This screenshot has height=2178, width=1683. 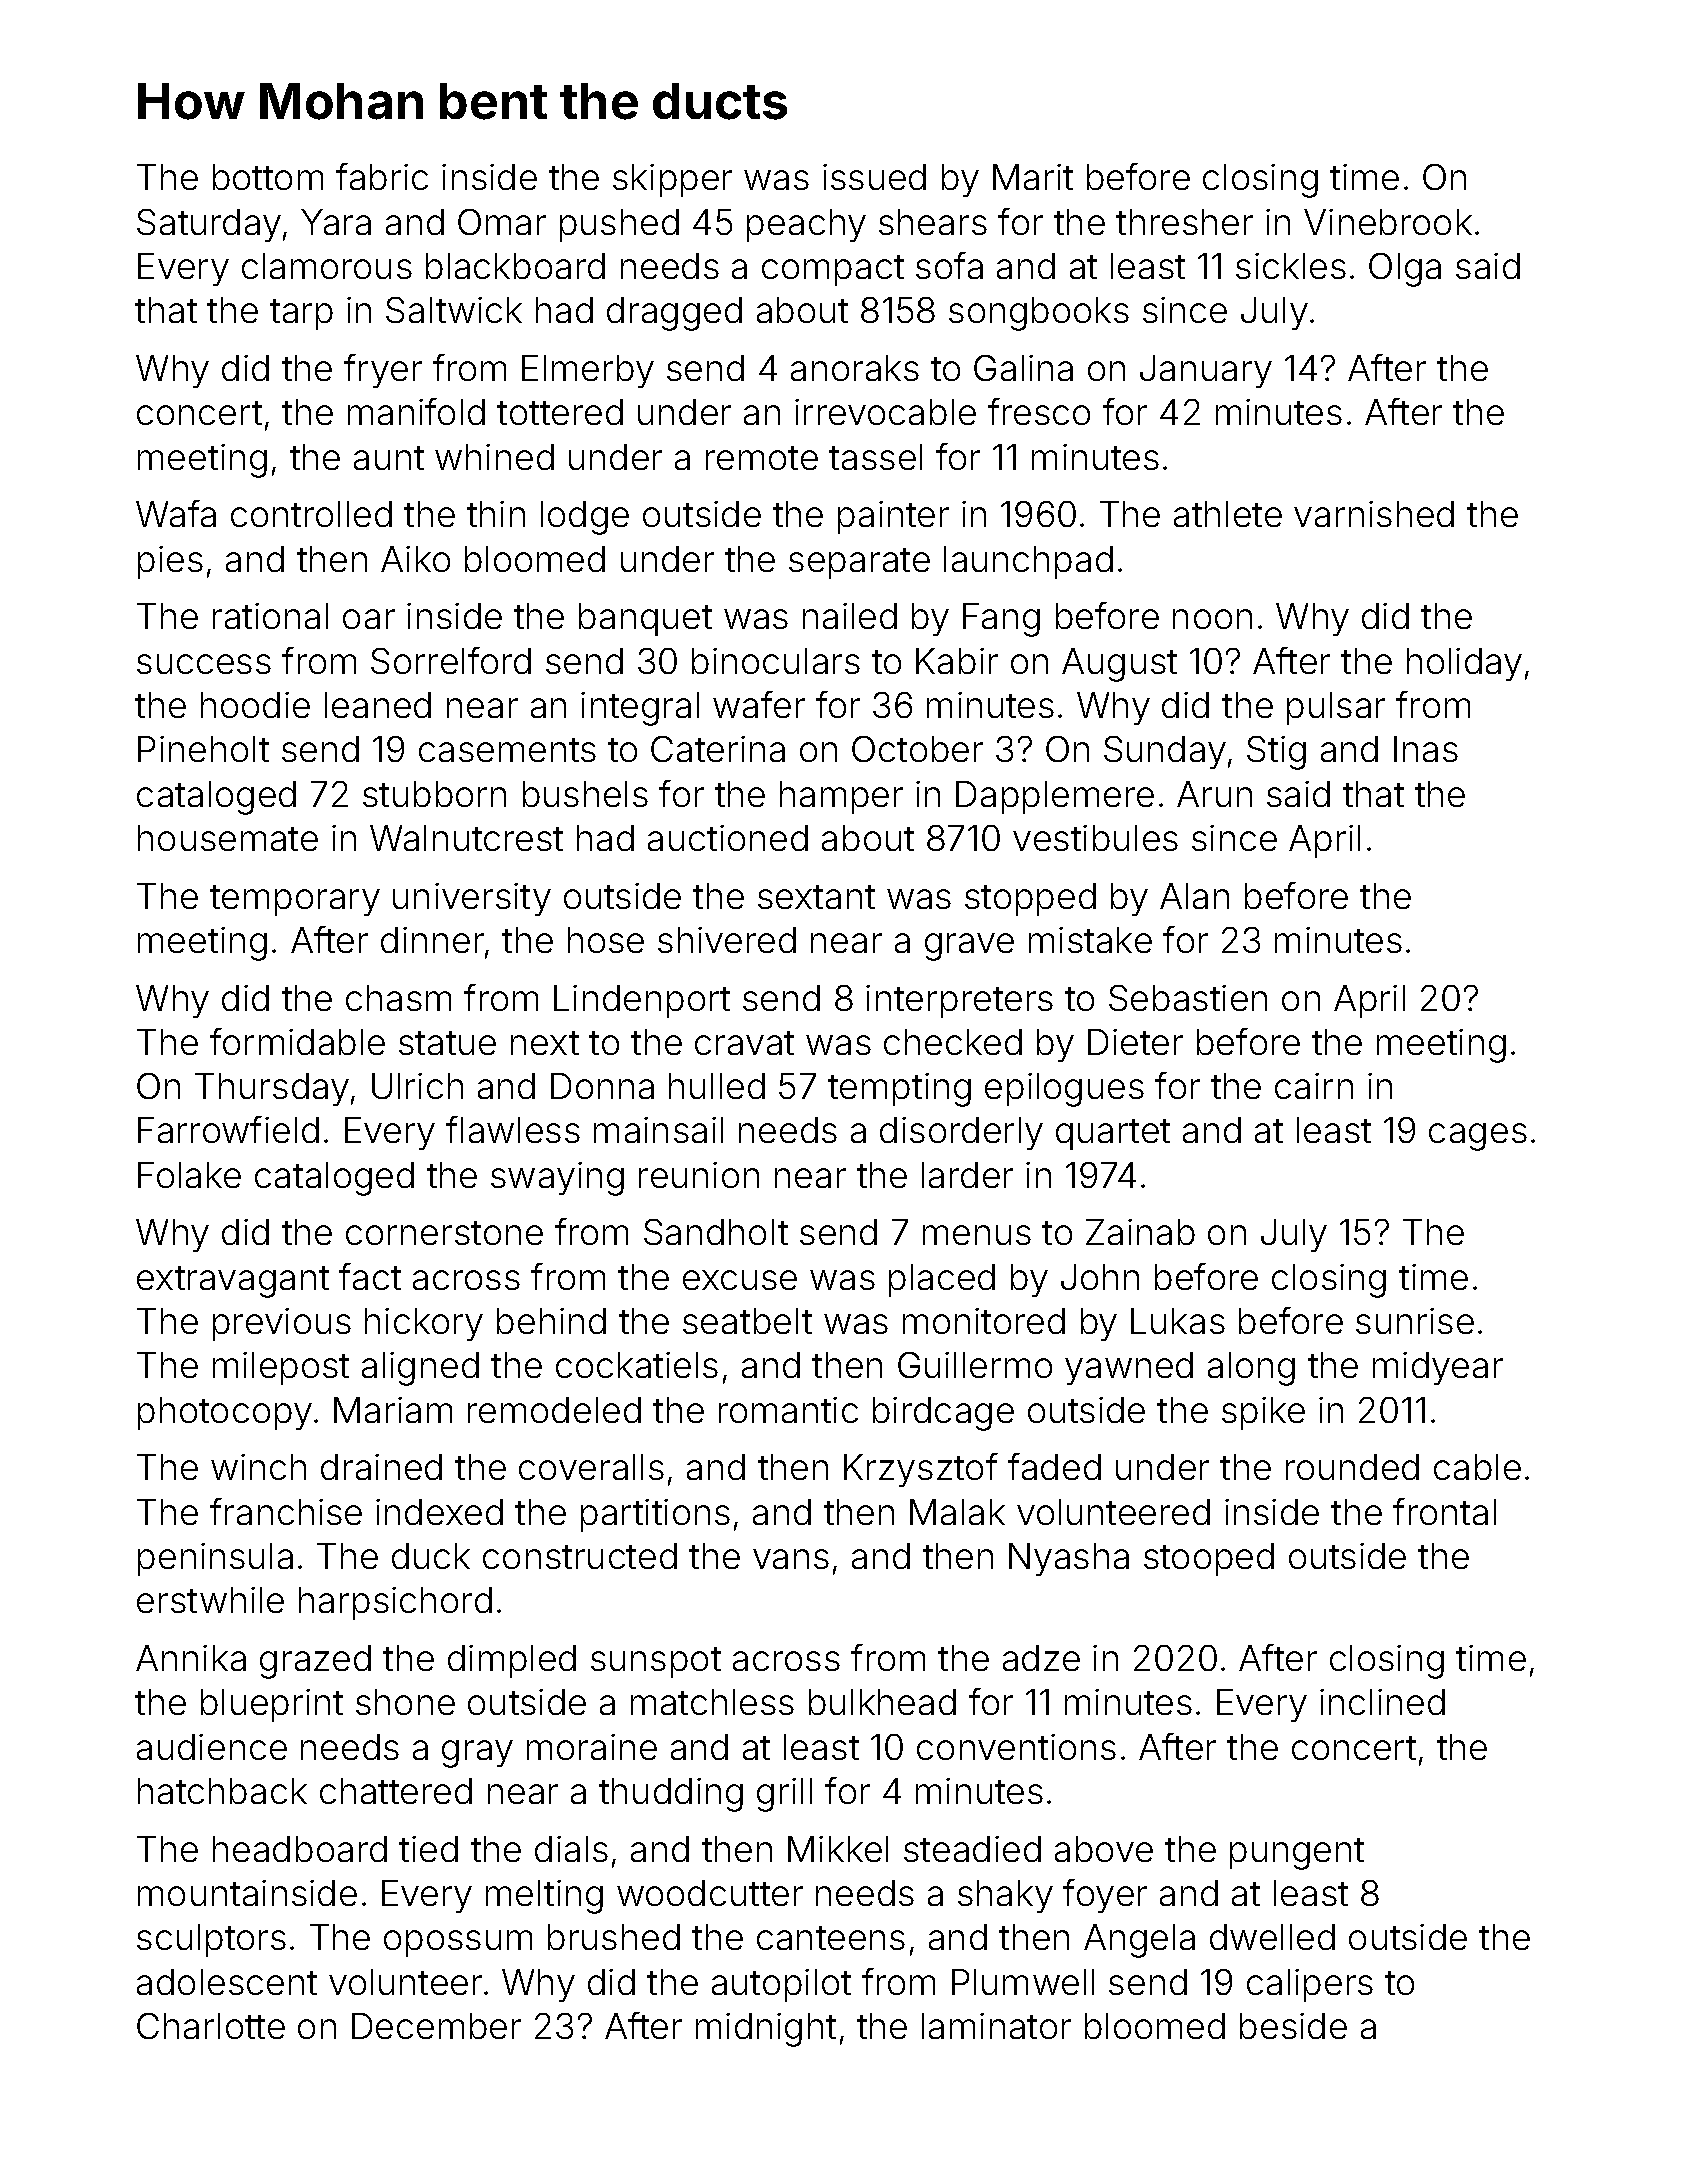 What do you see at coordinates (382, 176) in the screenshot?
I see `fabric` at bounding box center [382, 176].
